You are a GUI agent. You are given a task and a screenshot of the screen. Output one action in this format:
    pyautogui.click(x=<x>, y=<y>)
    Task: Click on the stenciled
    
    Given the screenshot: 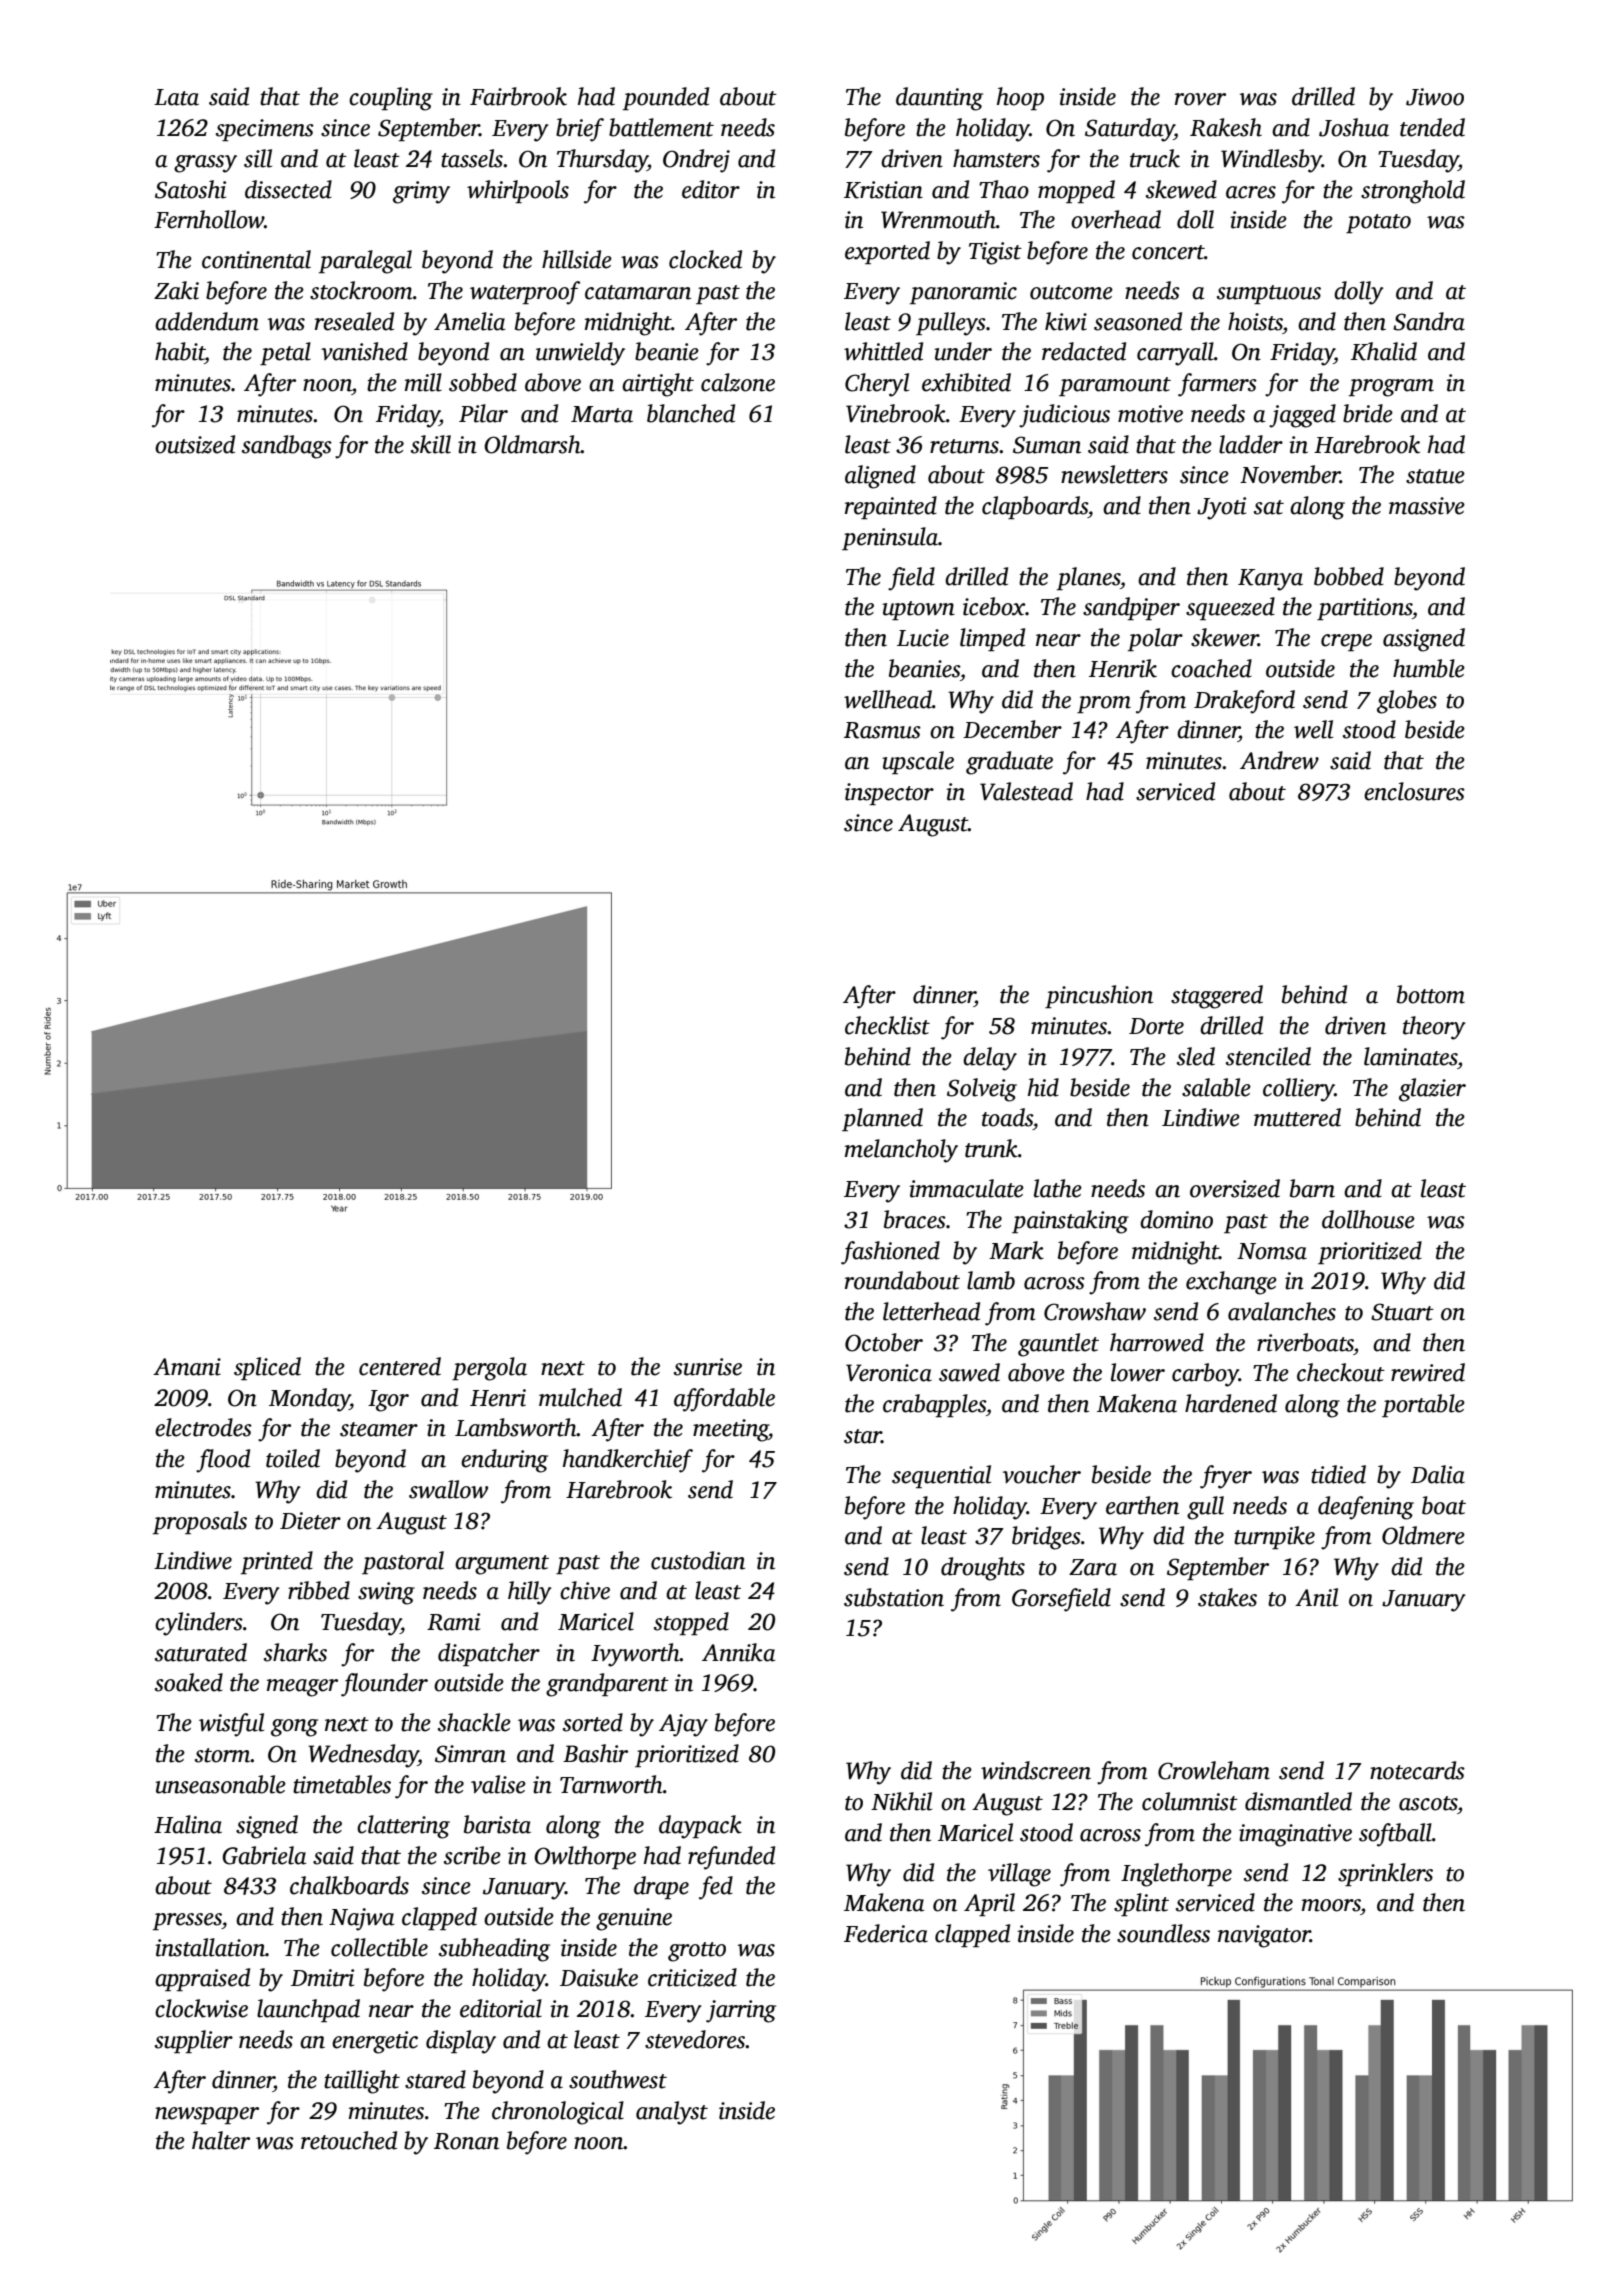 What is the action you would take?
    pyautogui.click(x=1268, y=1056)
